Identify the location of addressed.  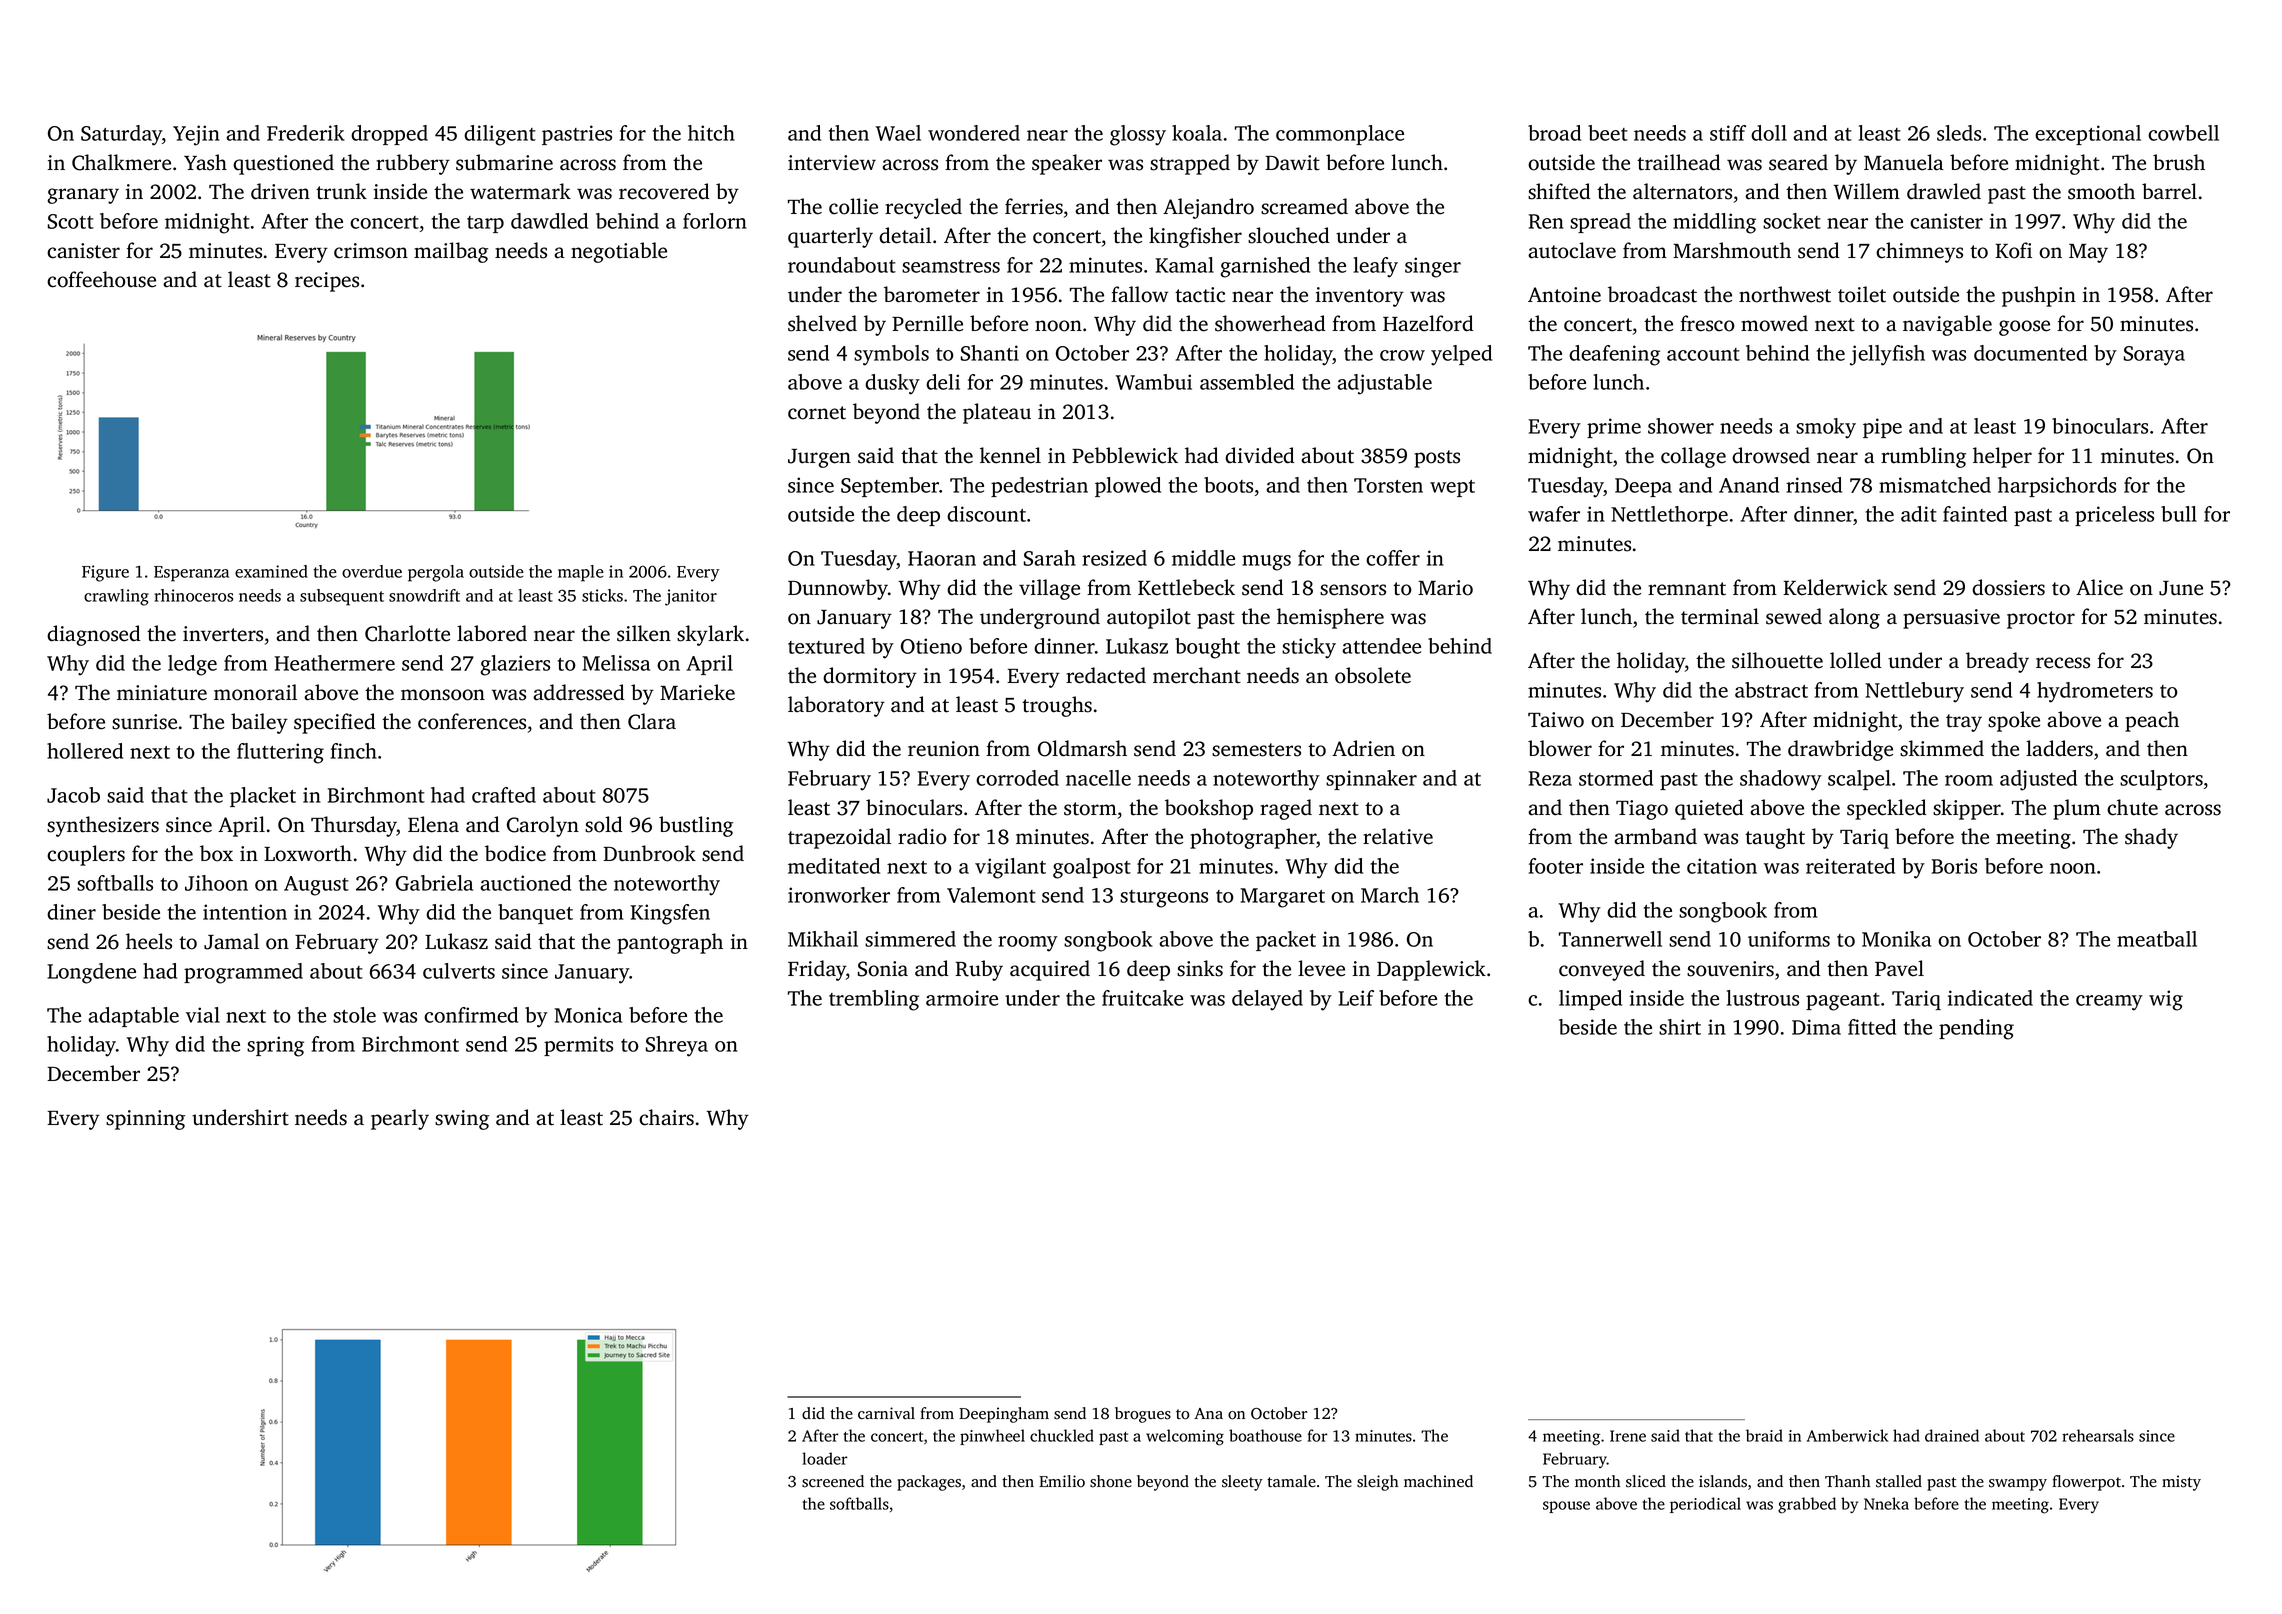
(579, 692).
